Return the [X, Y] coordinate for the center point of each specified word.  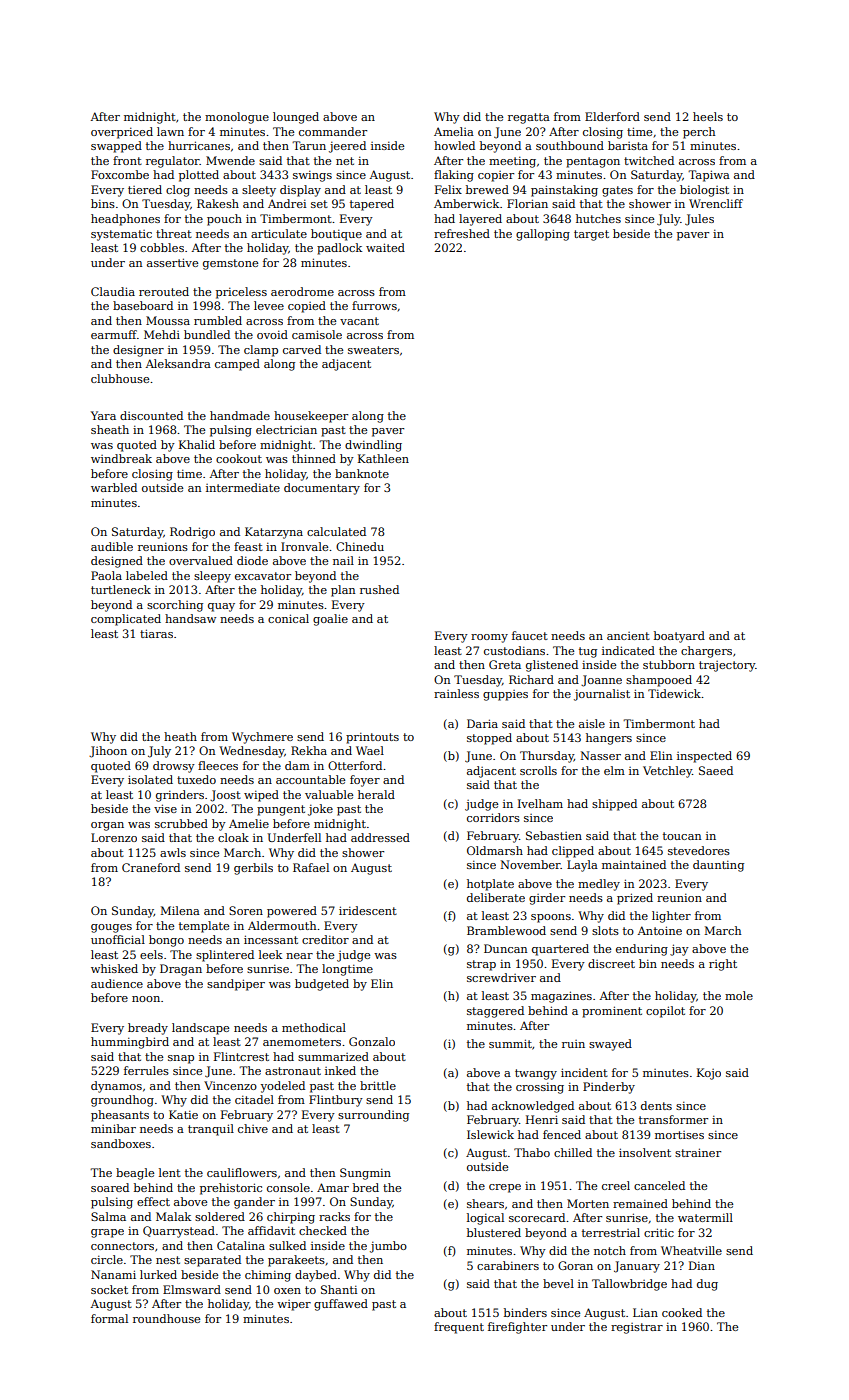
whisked [114, 968]
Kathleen [383, 458]
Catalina [241, 1245]
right [723, 965]
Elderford [612, 116]
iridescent [368, 910]
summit [510, 1043]
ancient [628, 636]
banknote [362, 473]
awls [173, 852]
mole [739, 995]
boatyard [679, 637]
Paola [106, 575]
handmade [240, 415]
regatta [529, 118]
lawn [170, 131]
